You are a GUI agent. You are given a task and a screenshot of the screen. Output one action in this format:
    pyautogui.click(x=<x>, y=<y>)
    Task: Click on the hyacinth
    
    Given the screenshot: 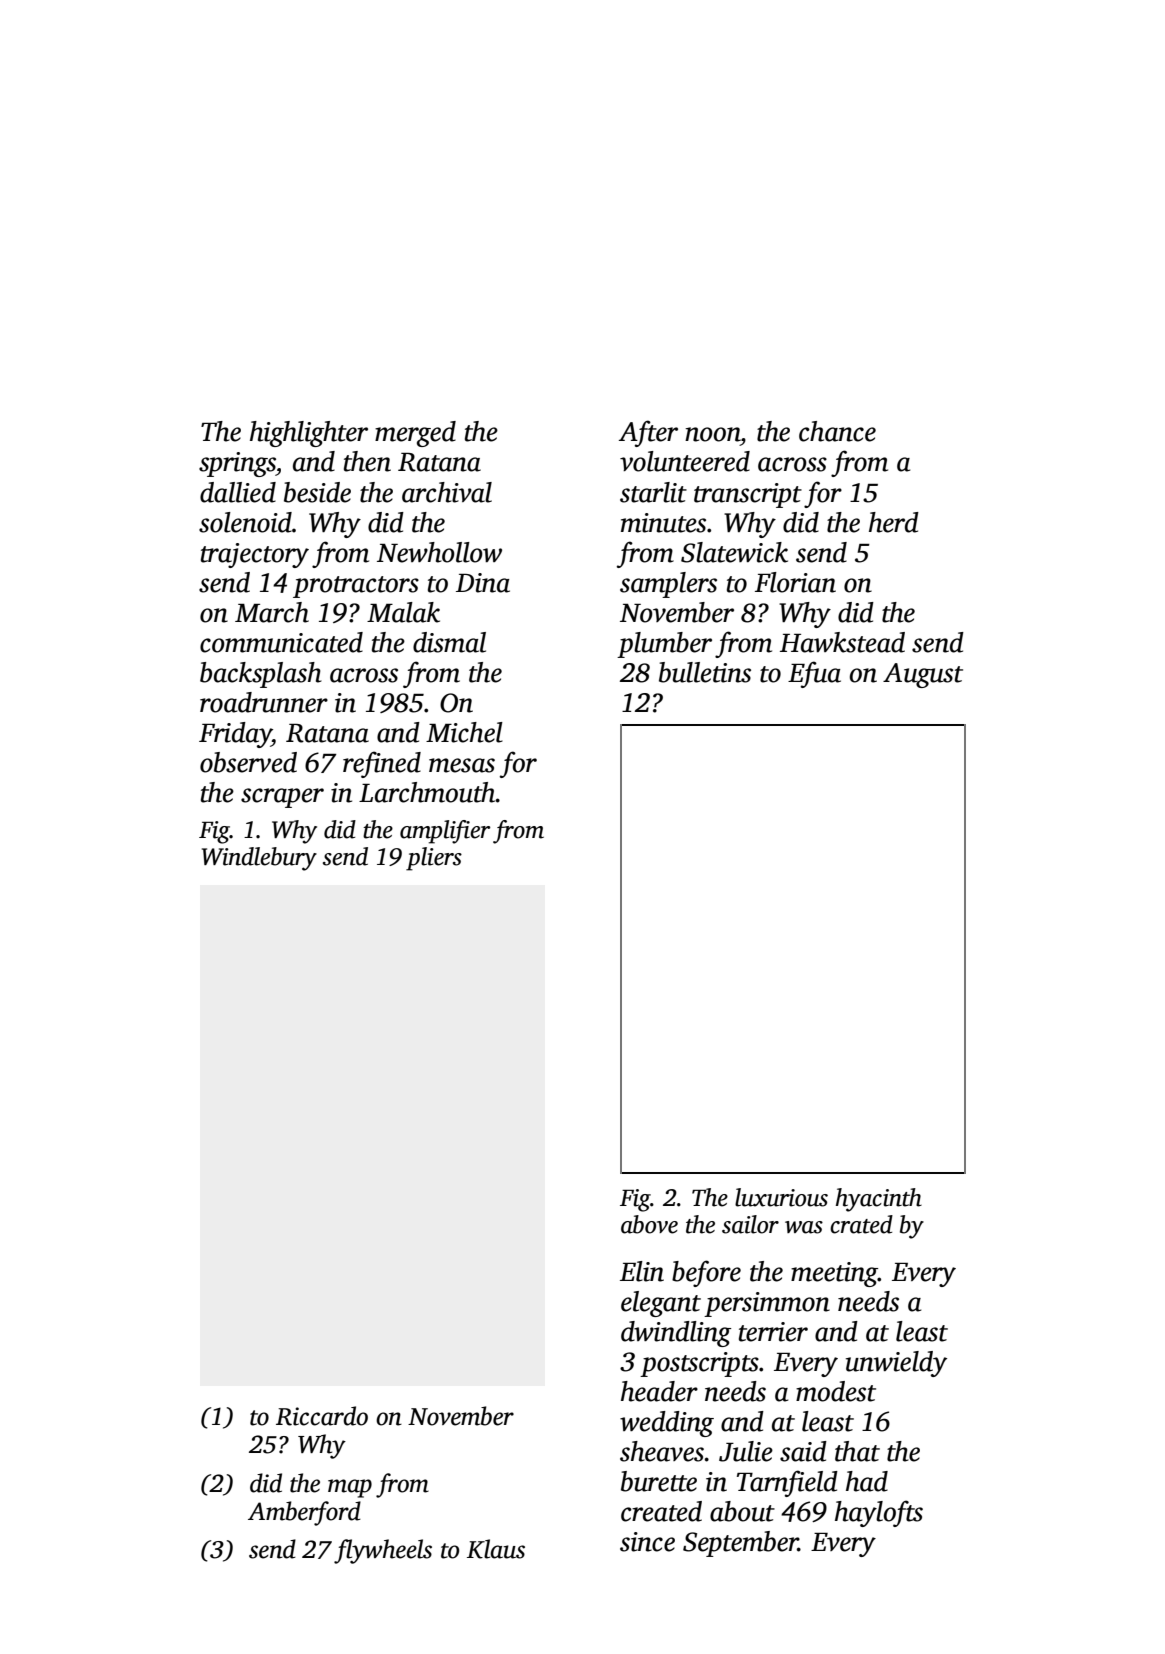 What is the action you would take?
    pyautogui.click(x=879, y=1200)
